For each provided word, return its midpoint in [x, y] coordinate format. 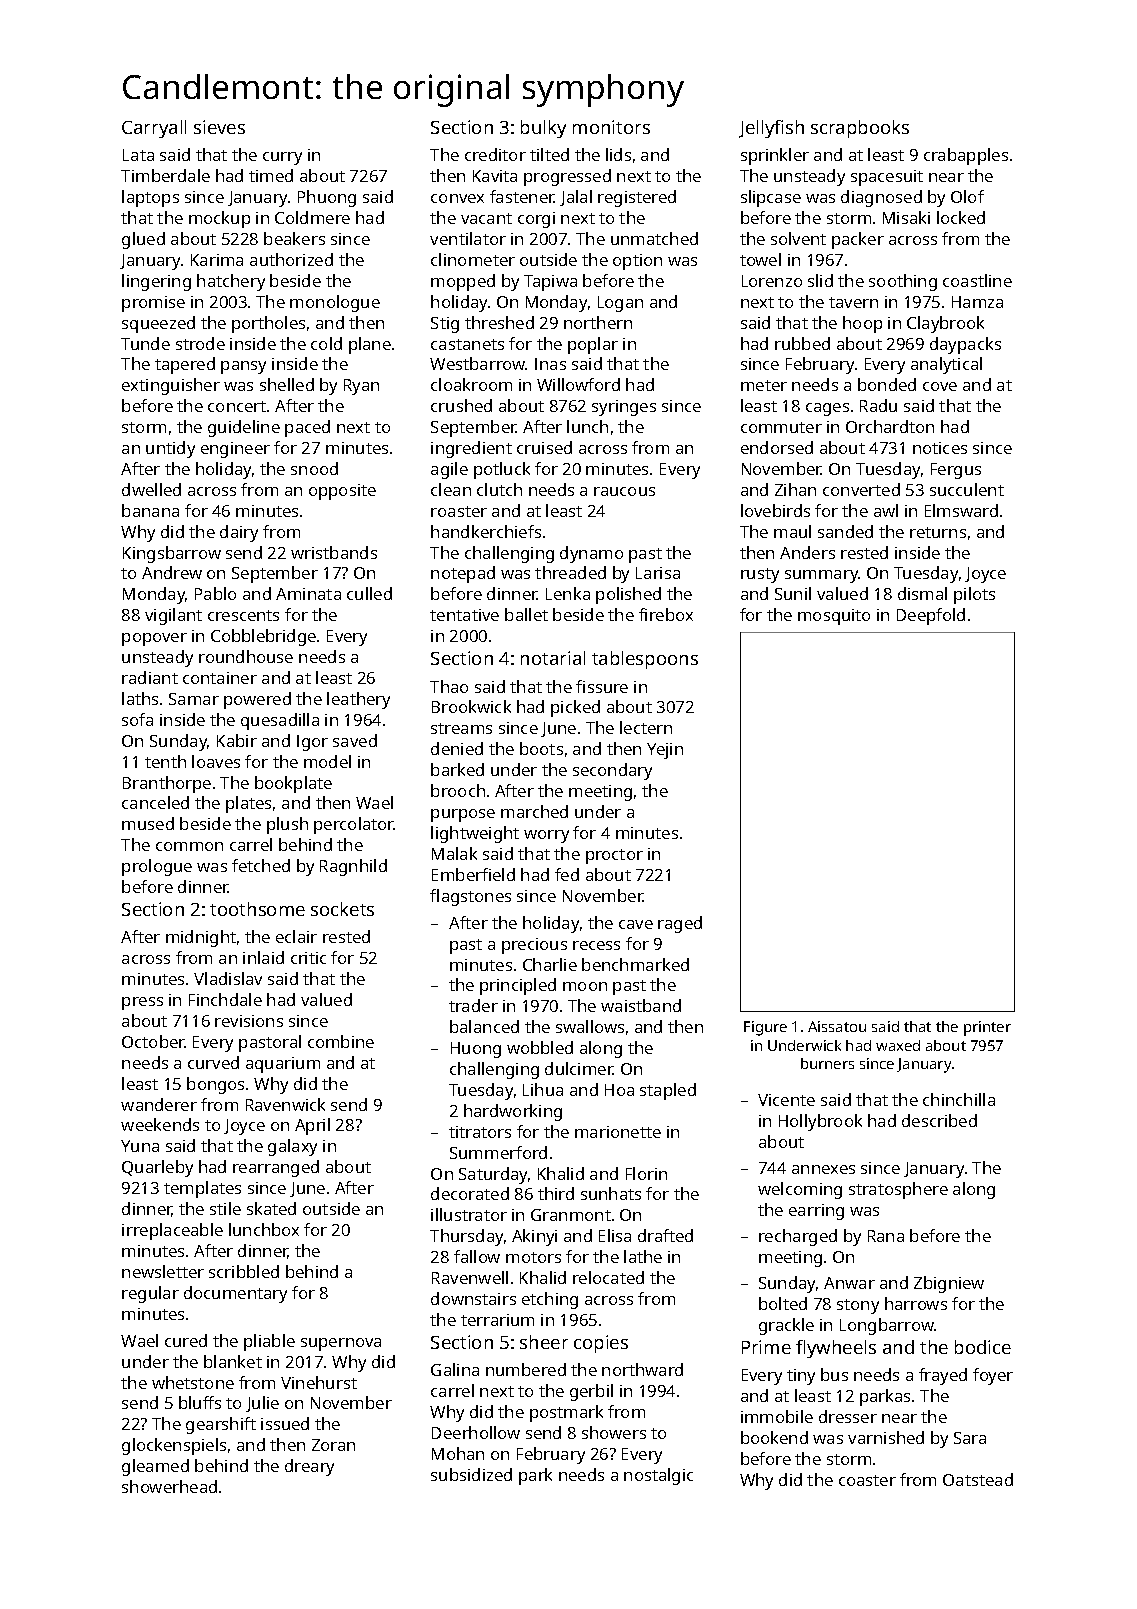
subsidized [471, 1474]
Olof [967, 196]
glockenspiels [174, 1446]
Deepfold [931, 616]
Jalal [576, 198]
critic [308, 958]
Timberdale [165, 175]
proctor [614, 856]
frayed [943, 1376]
